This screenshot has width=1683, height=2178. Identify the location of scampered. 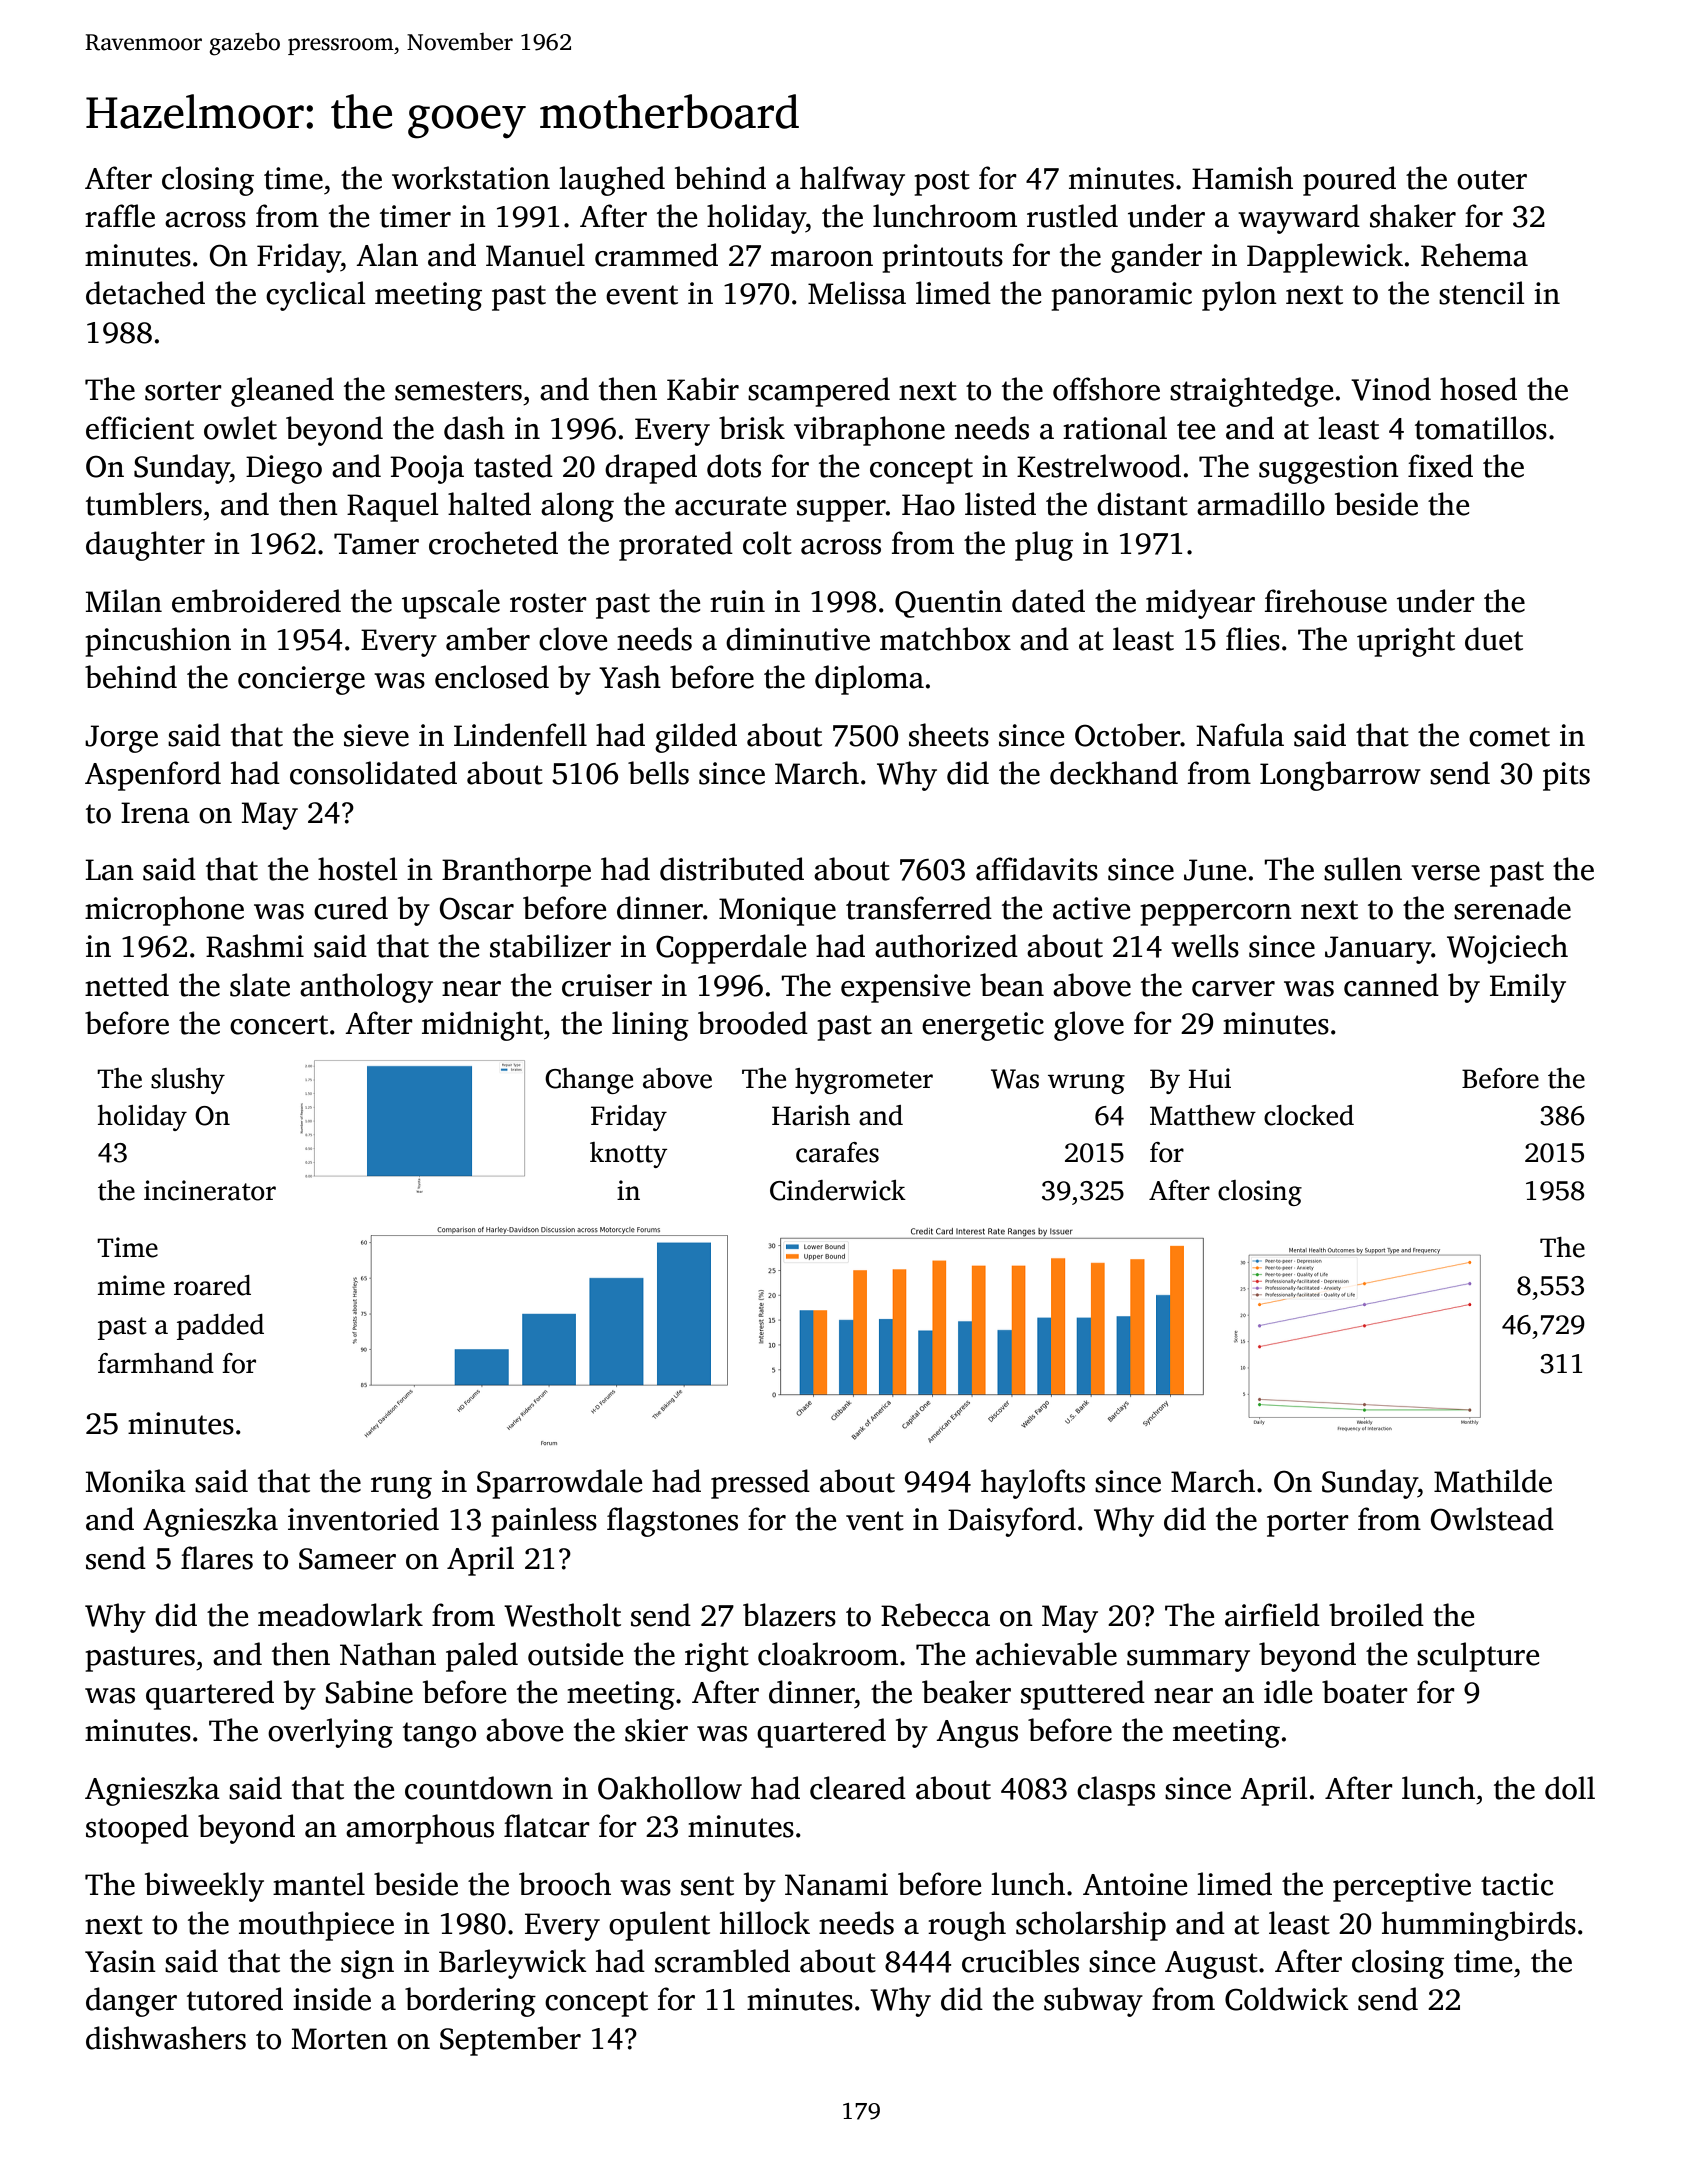
(819, 392).
